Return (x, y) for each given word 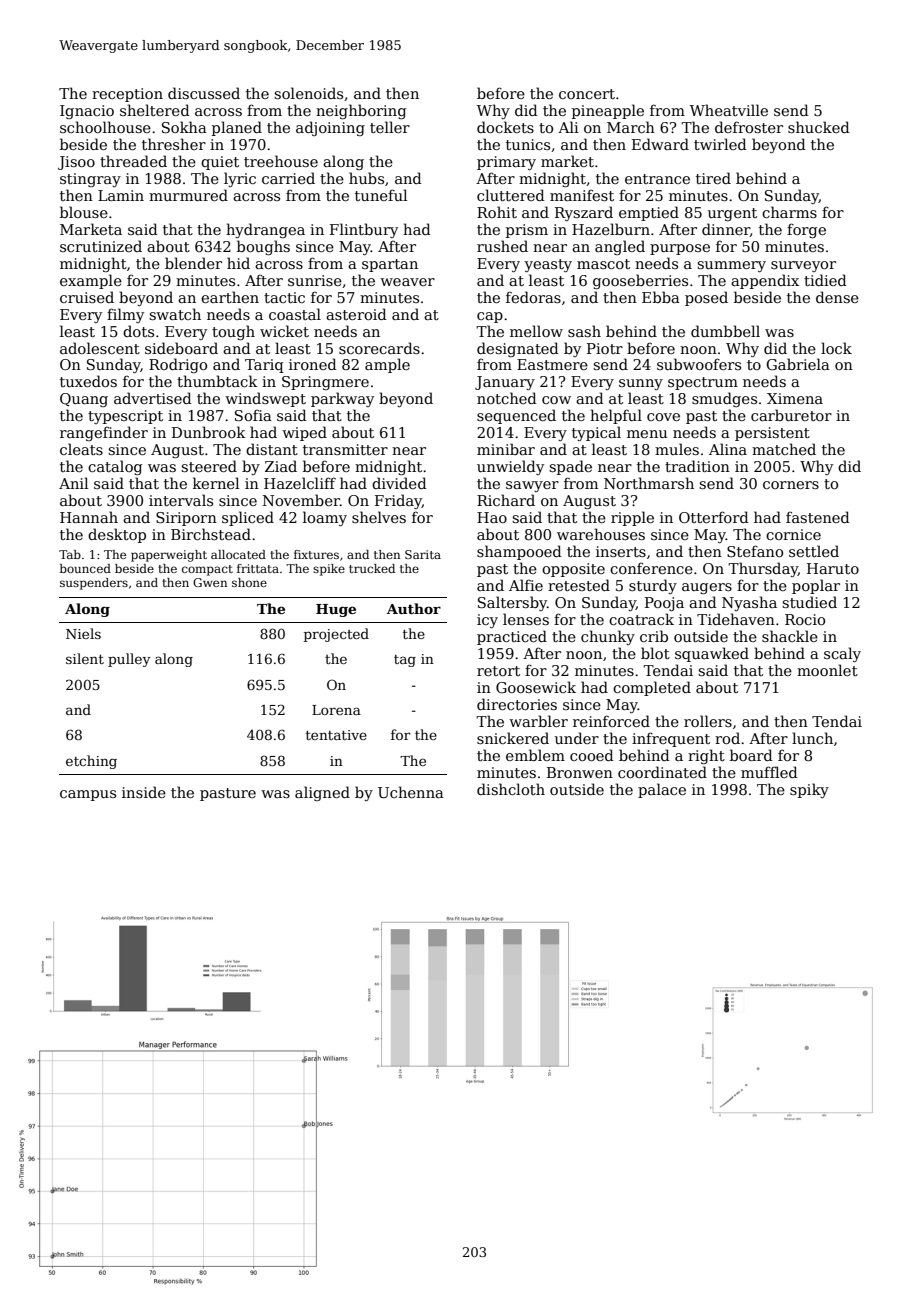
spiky (809, 790)
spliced (248, 518)
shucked (819, 127)
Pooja (664, 604)
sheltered (155, 110)
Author (414, 608)
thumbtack (217, 381)
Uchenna (411, 792)
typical (596, 433)
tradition (697, 466)
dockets (505, 127)
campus (88, 795)
